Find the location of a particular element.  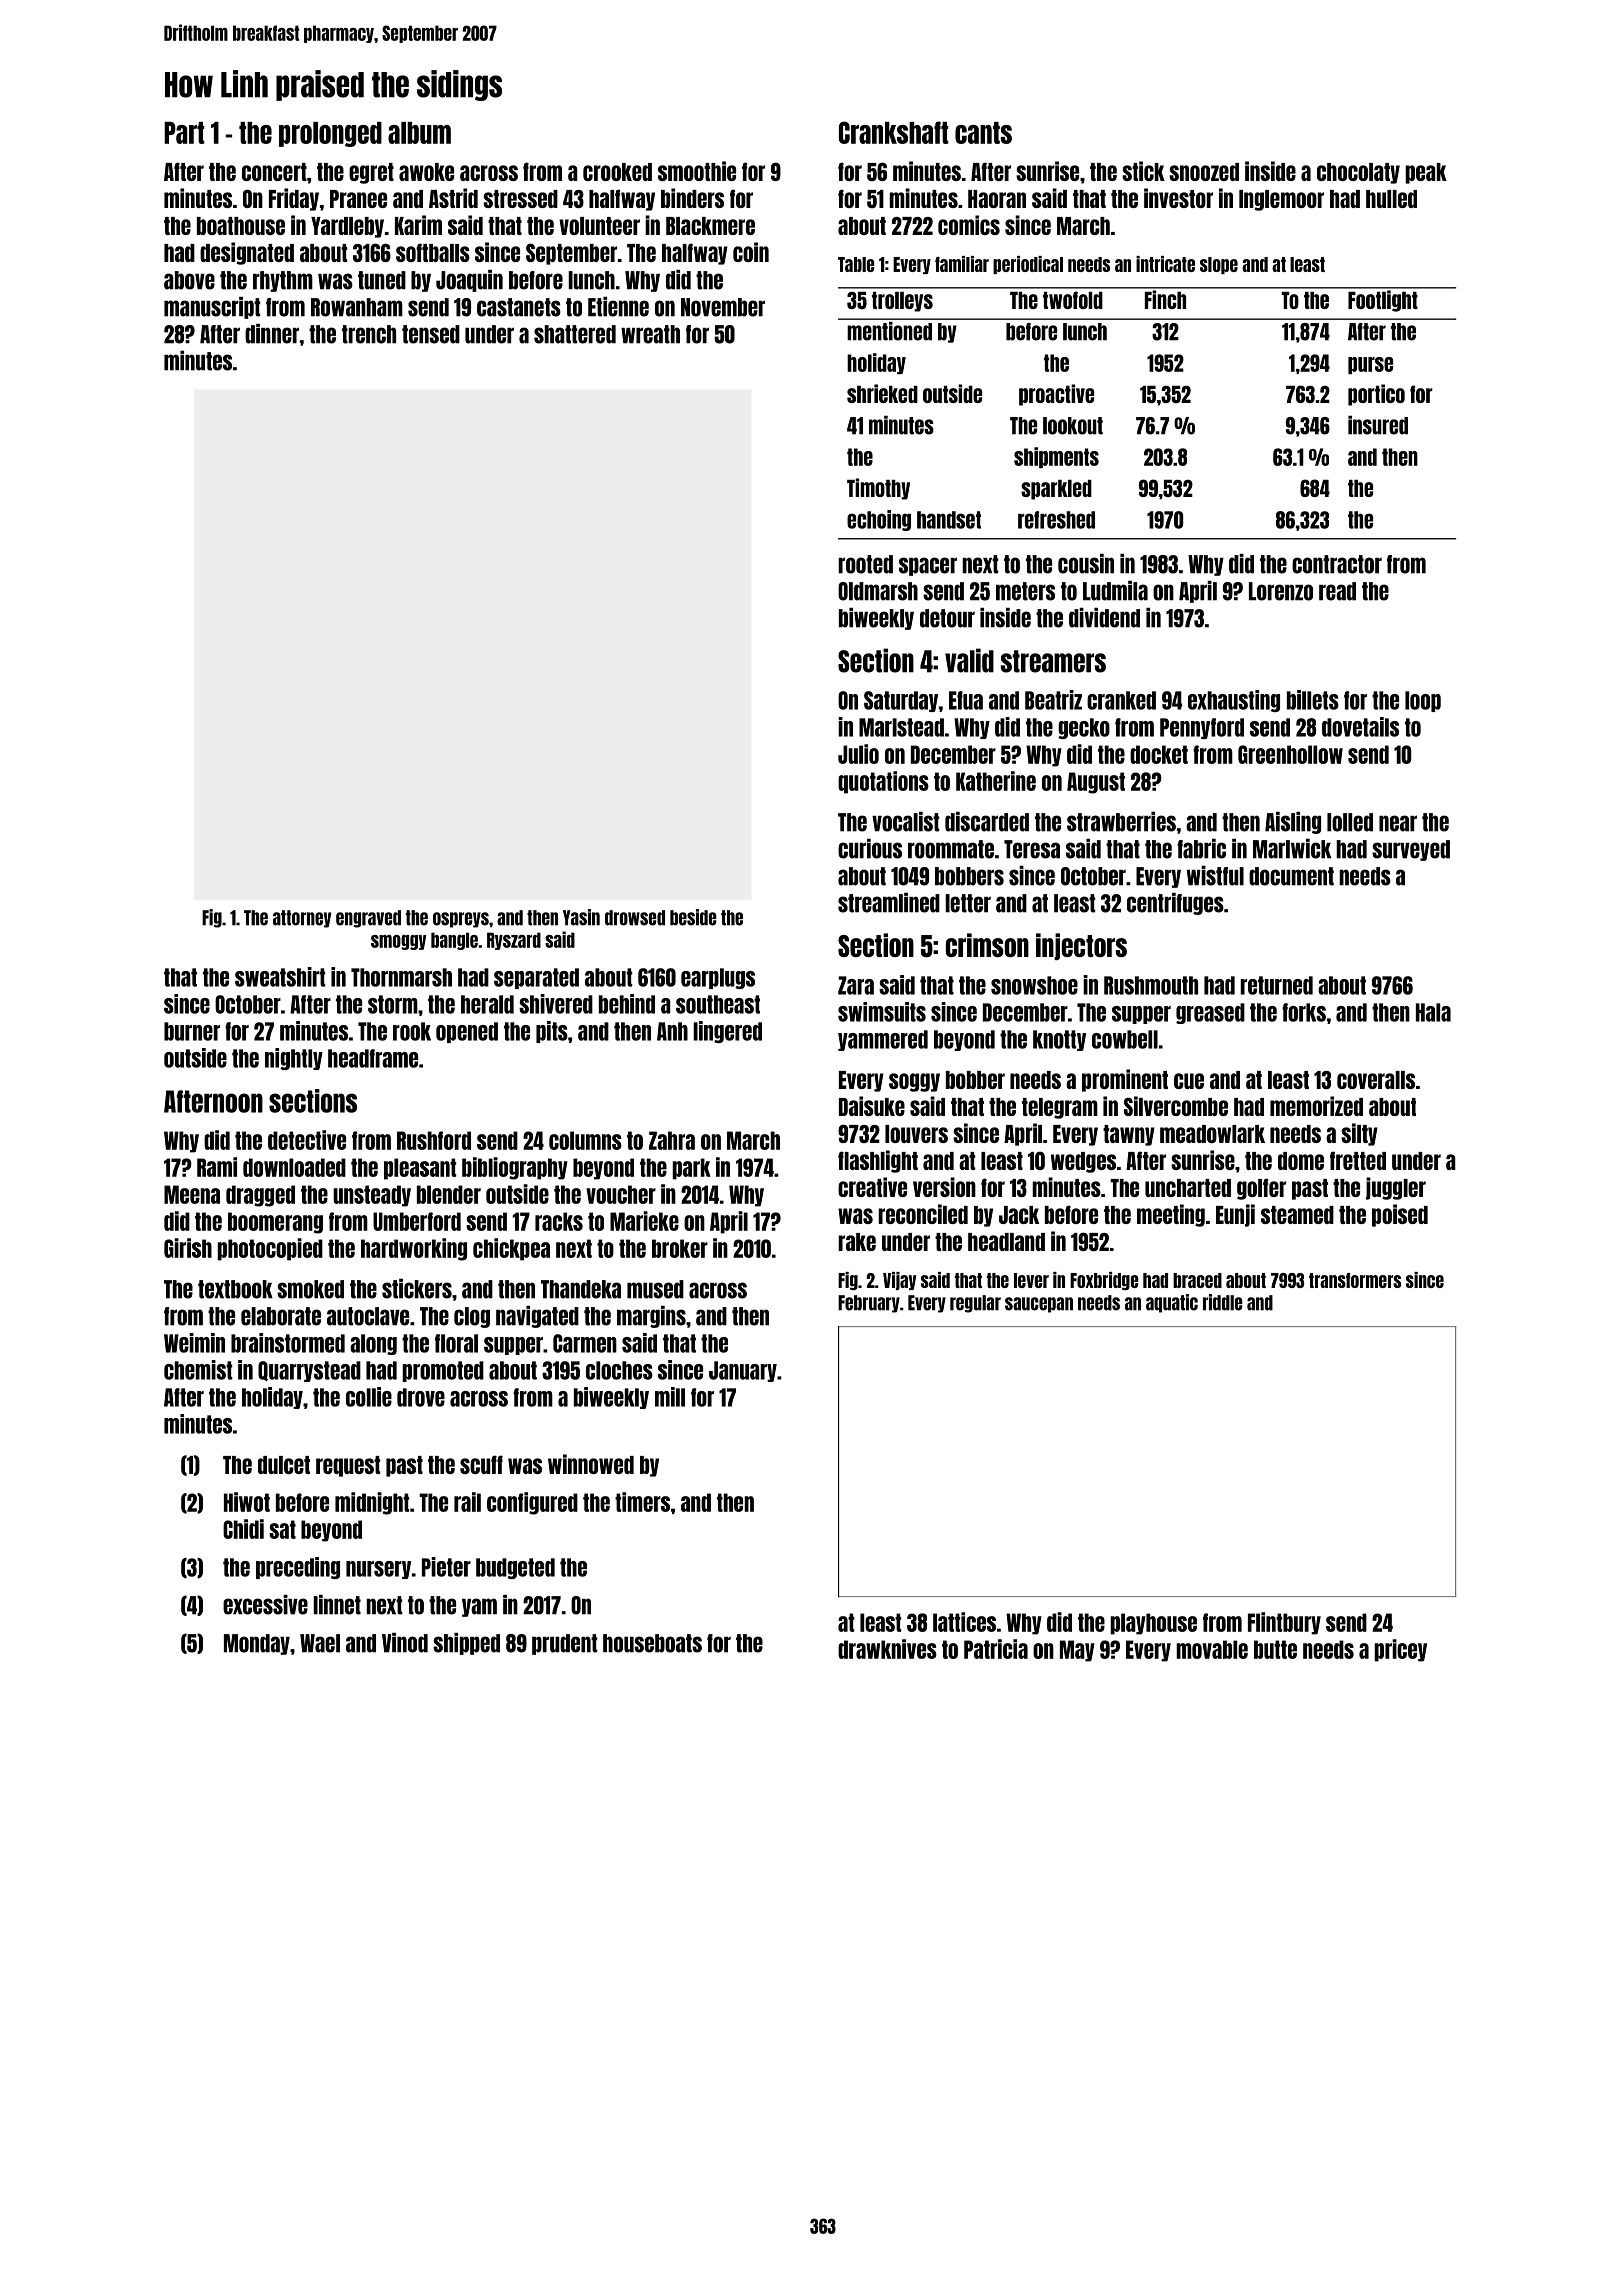

Monday is located at coordinates (257, 1644).
